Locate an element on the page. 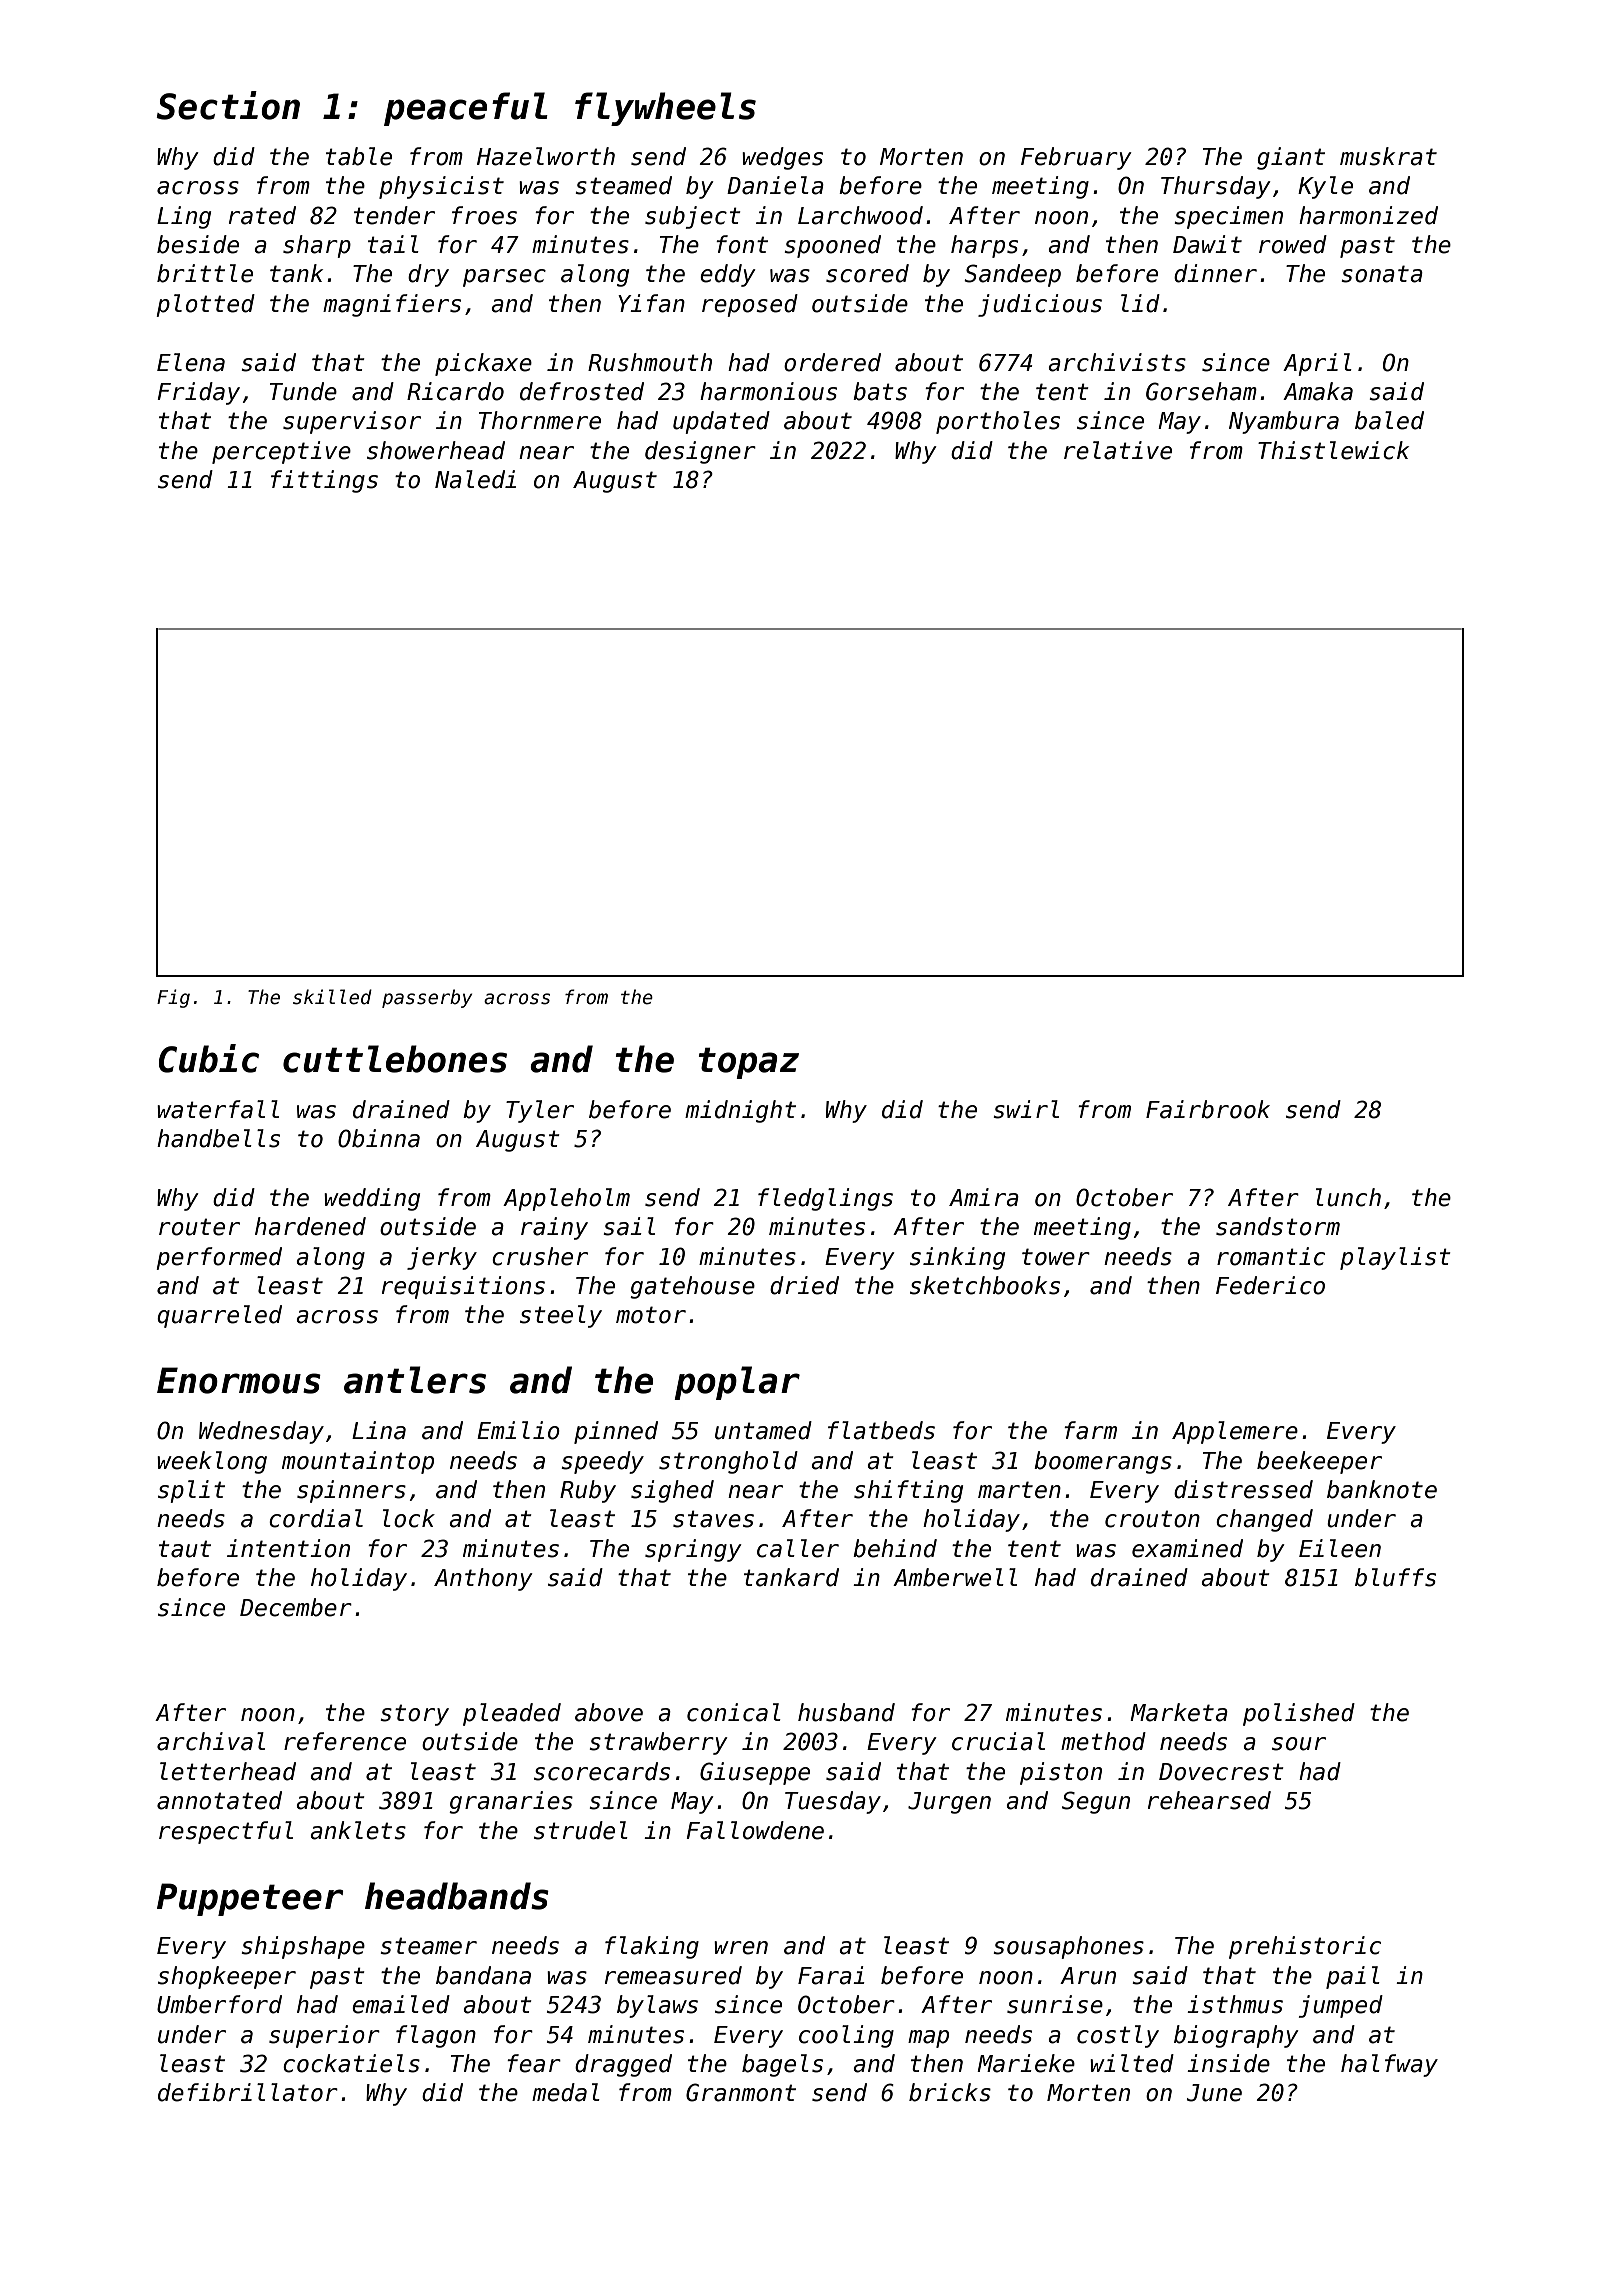  defibrillator is located at coordinates (248, 2092).
